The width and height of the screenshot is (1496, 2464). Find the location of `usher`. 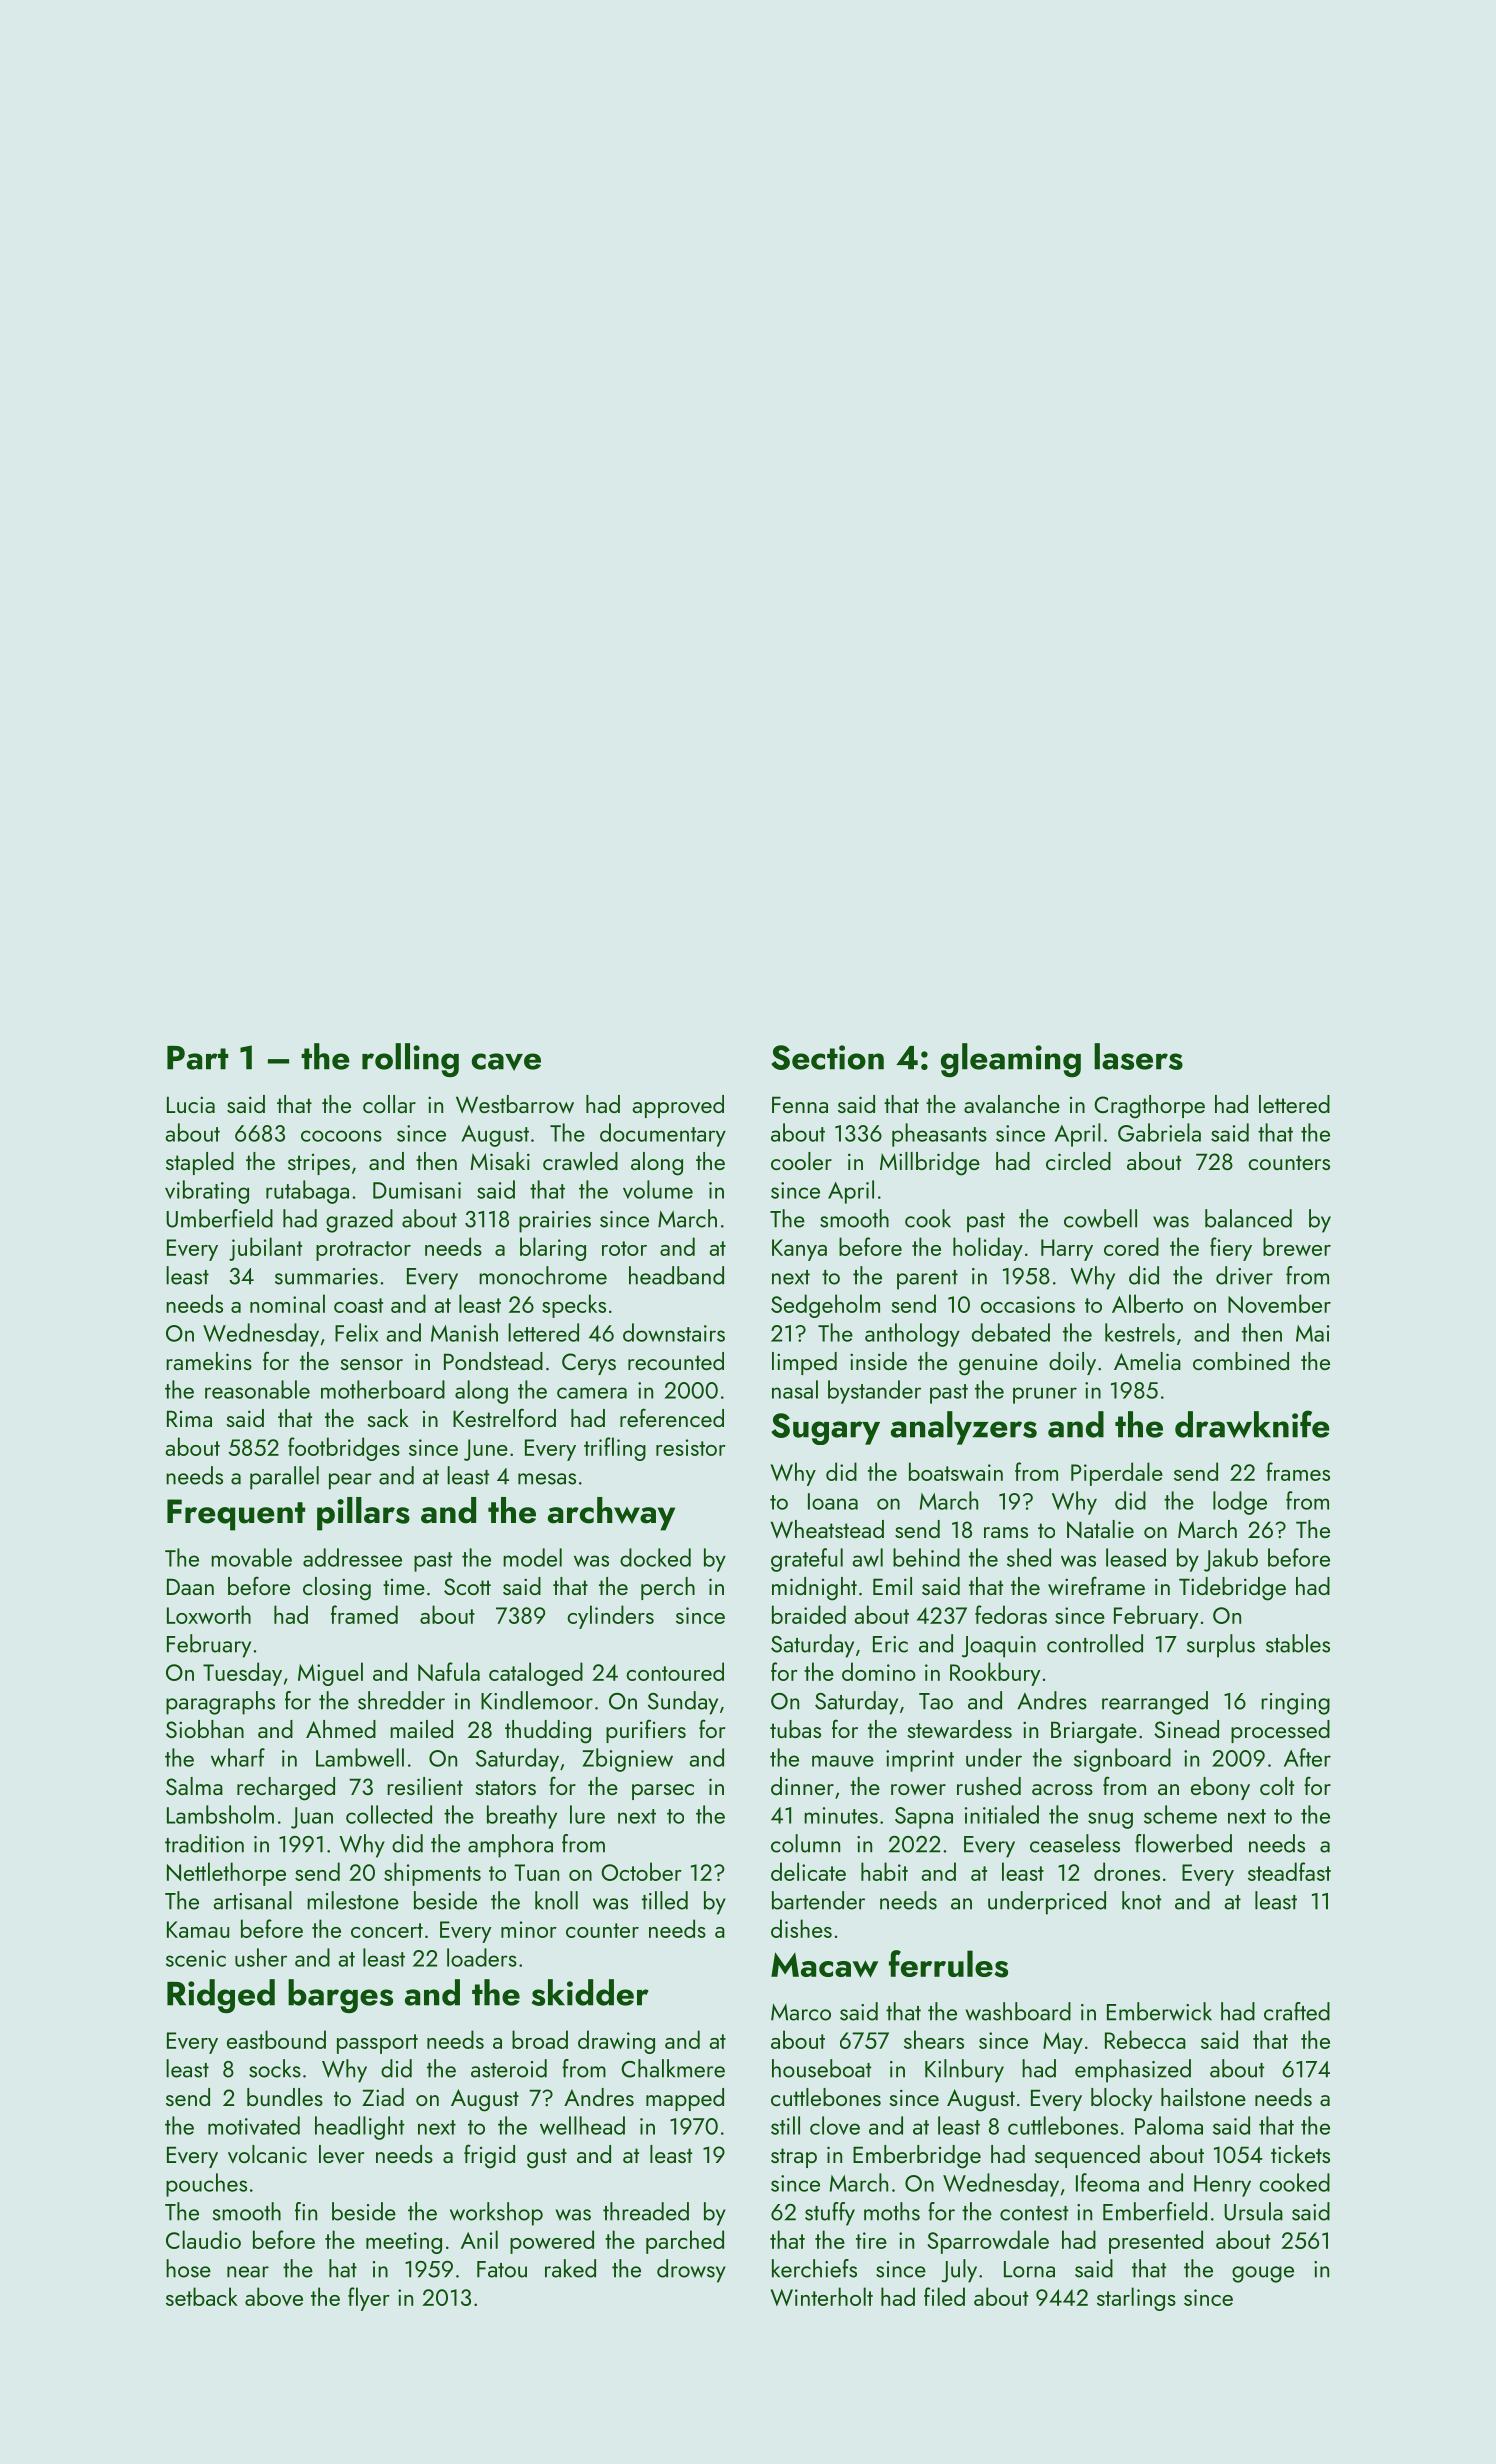

usher is located at coordinates (261, 1957).
